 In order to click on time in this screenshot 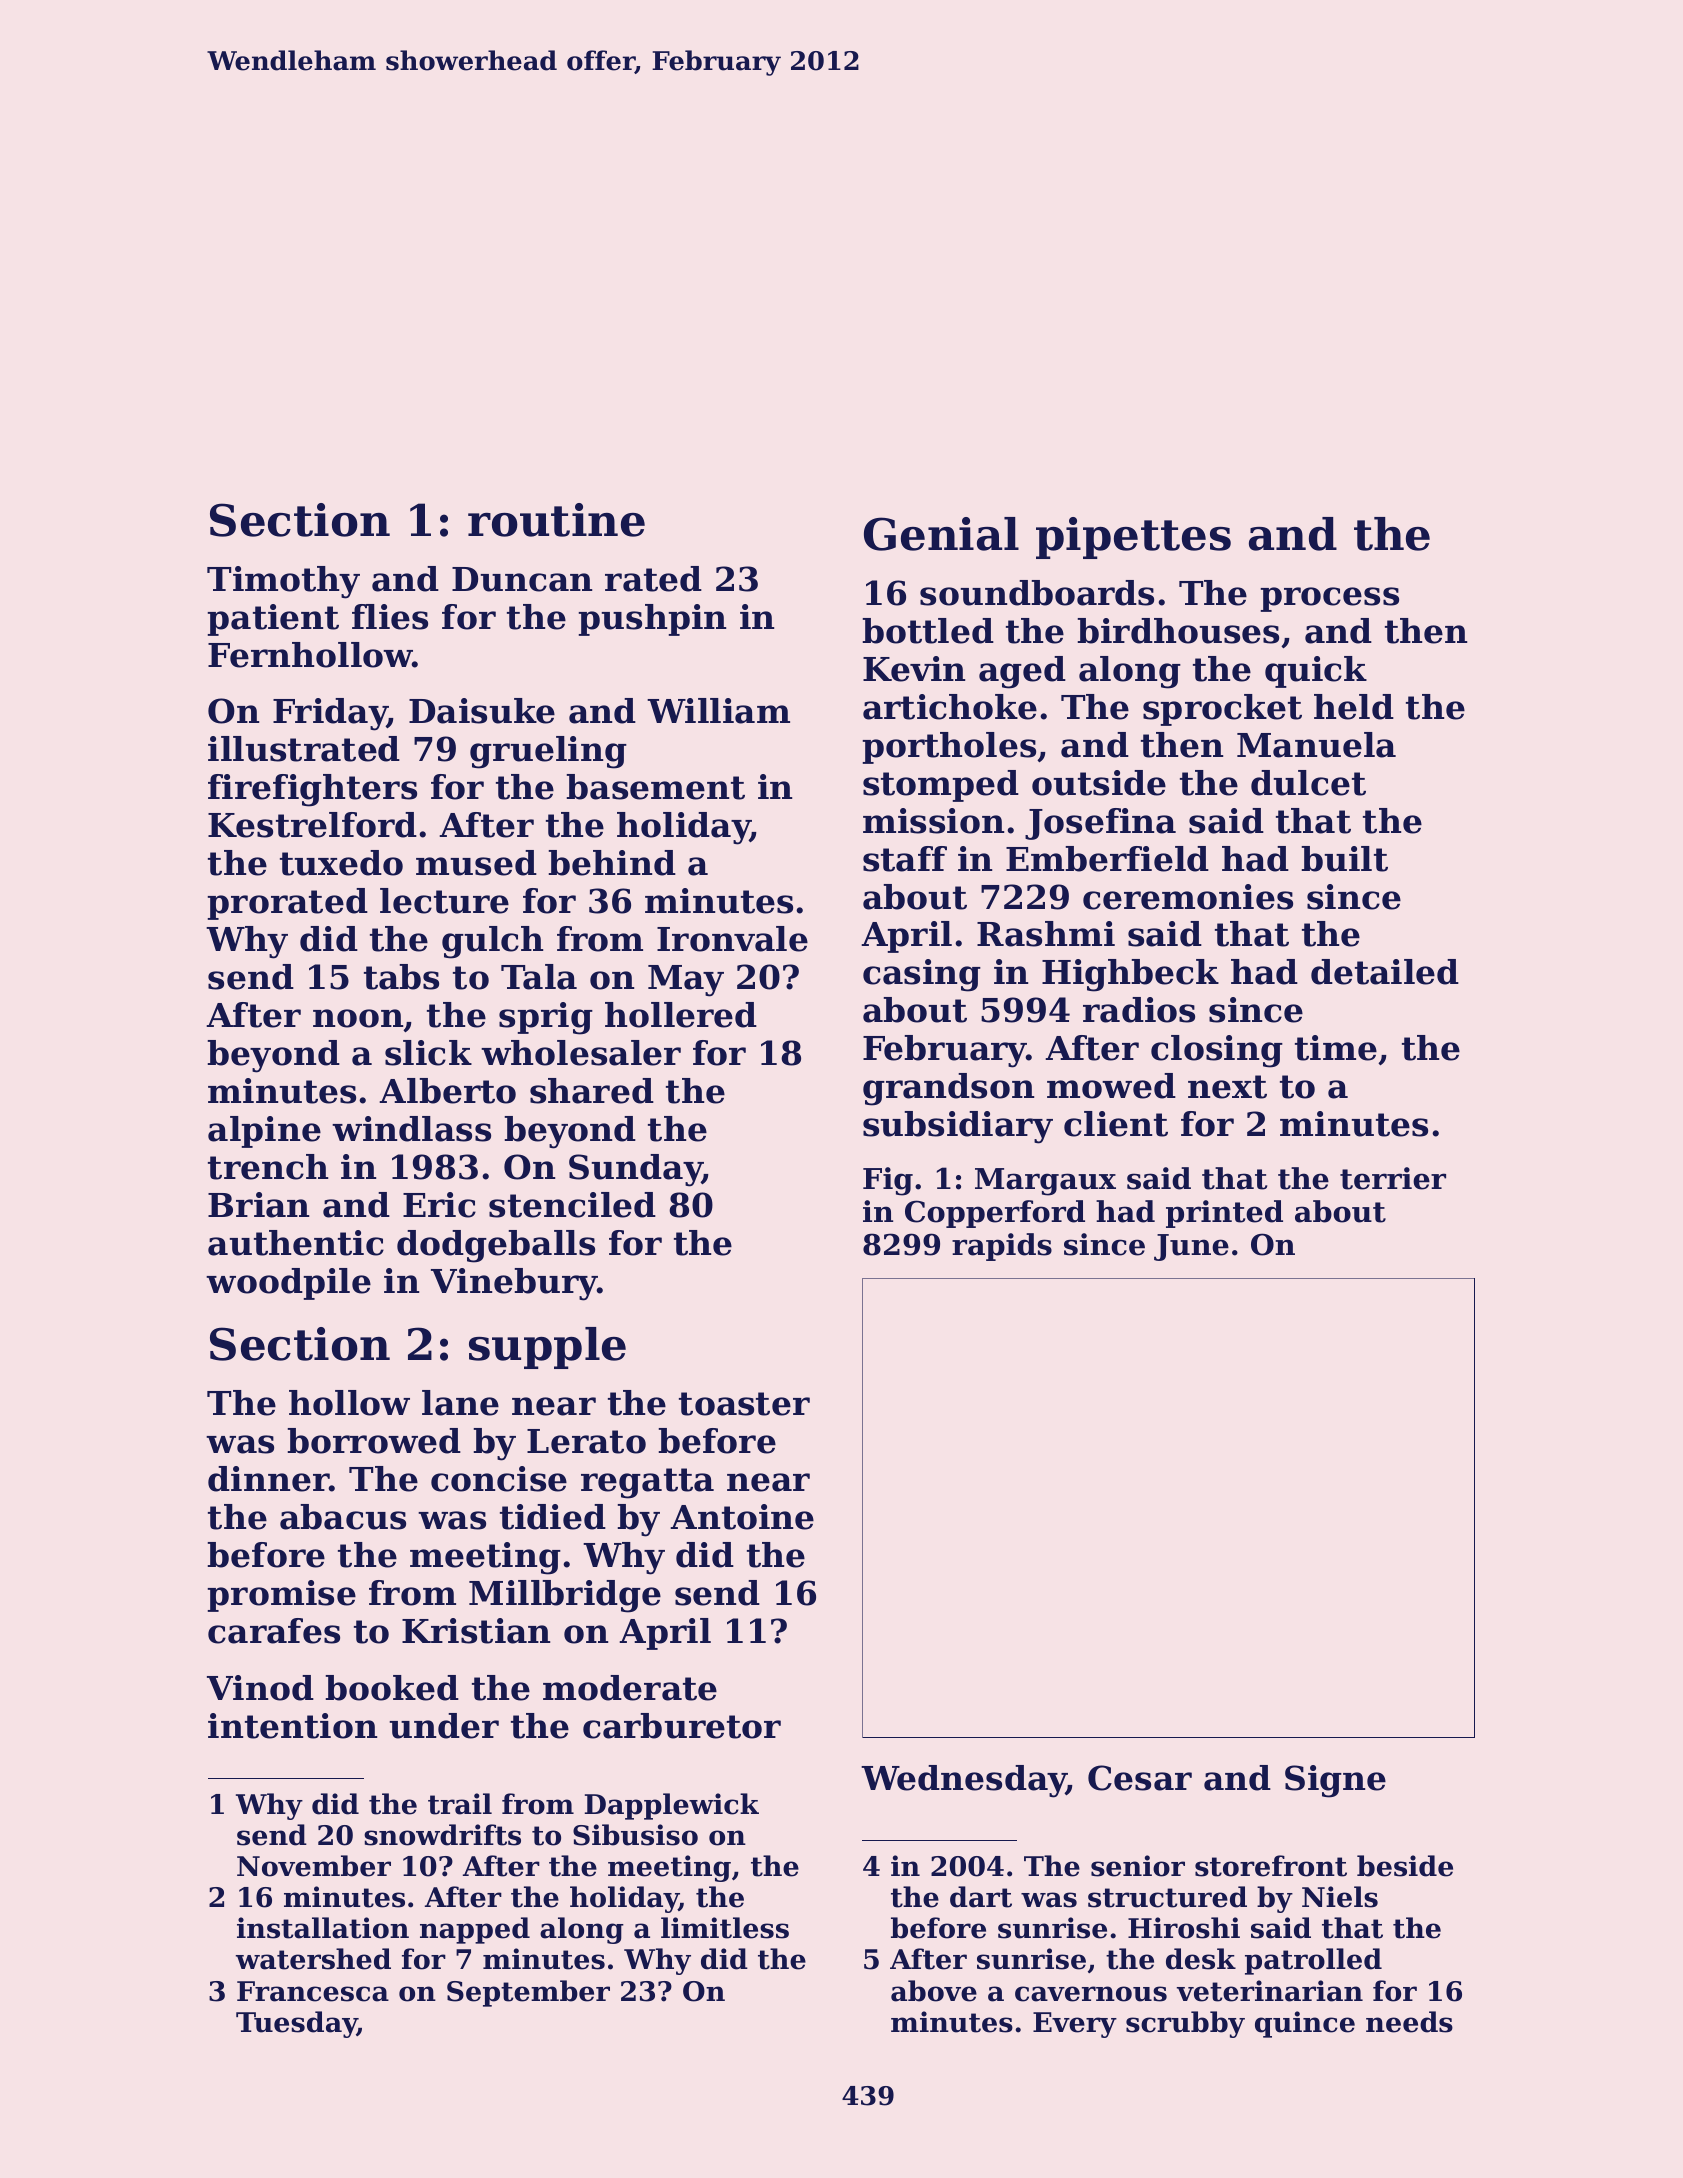, I will do `click(1336, 1048)`.
